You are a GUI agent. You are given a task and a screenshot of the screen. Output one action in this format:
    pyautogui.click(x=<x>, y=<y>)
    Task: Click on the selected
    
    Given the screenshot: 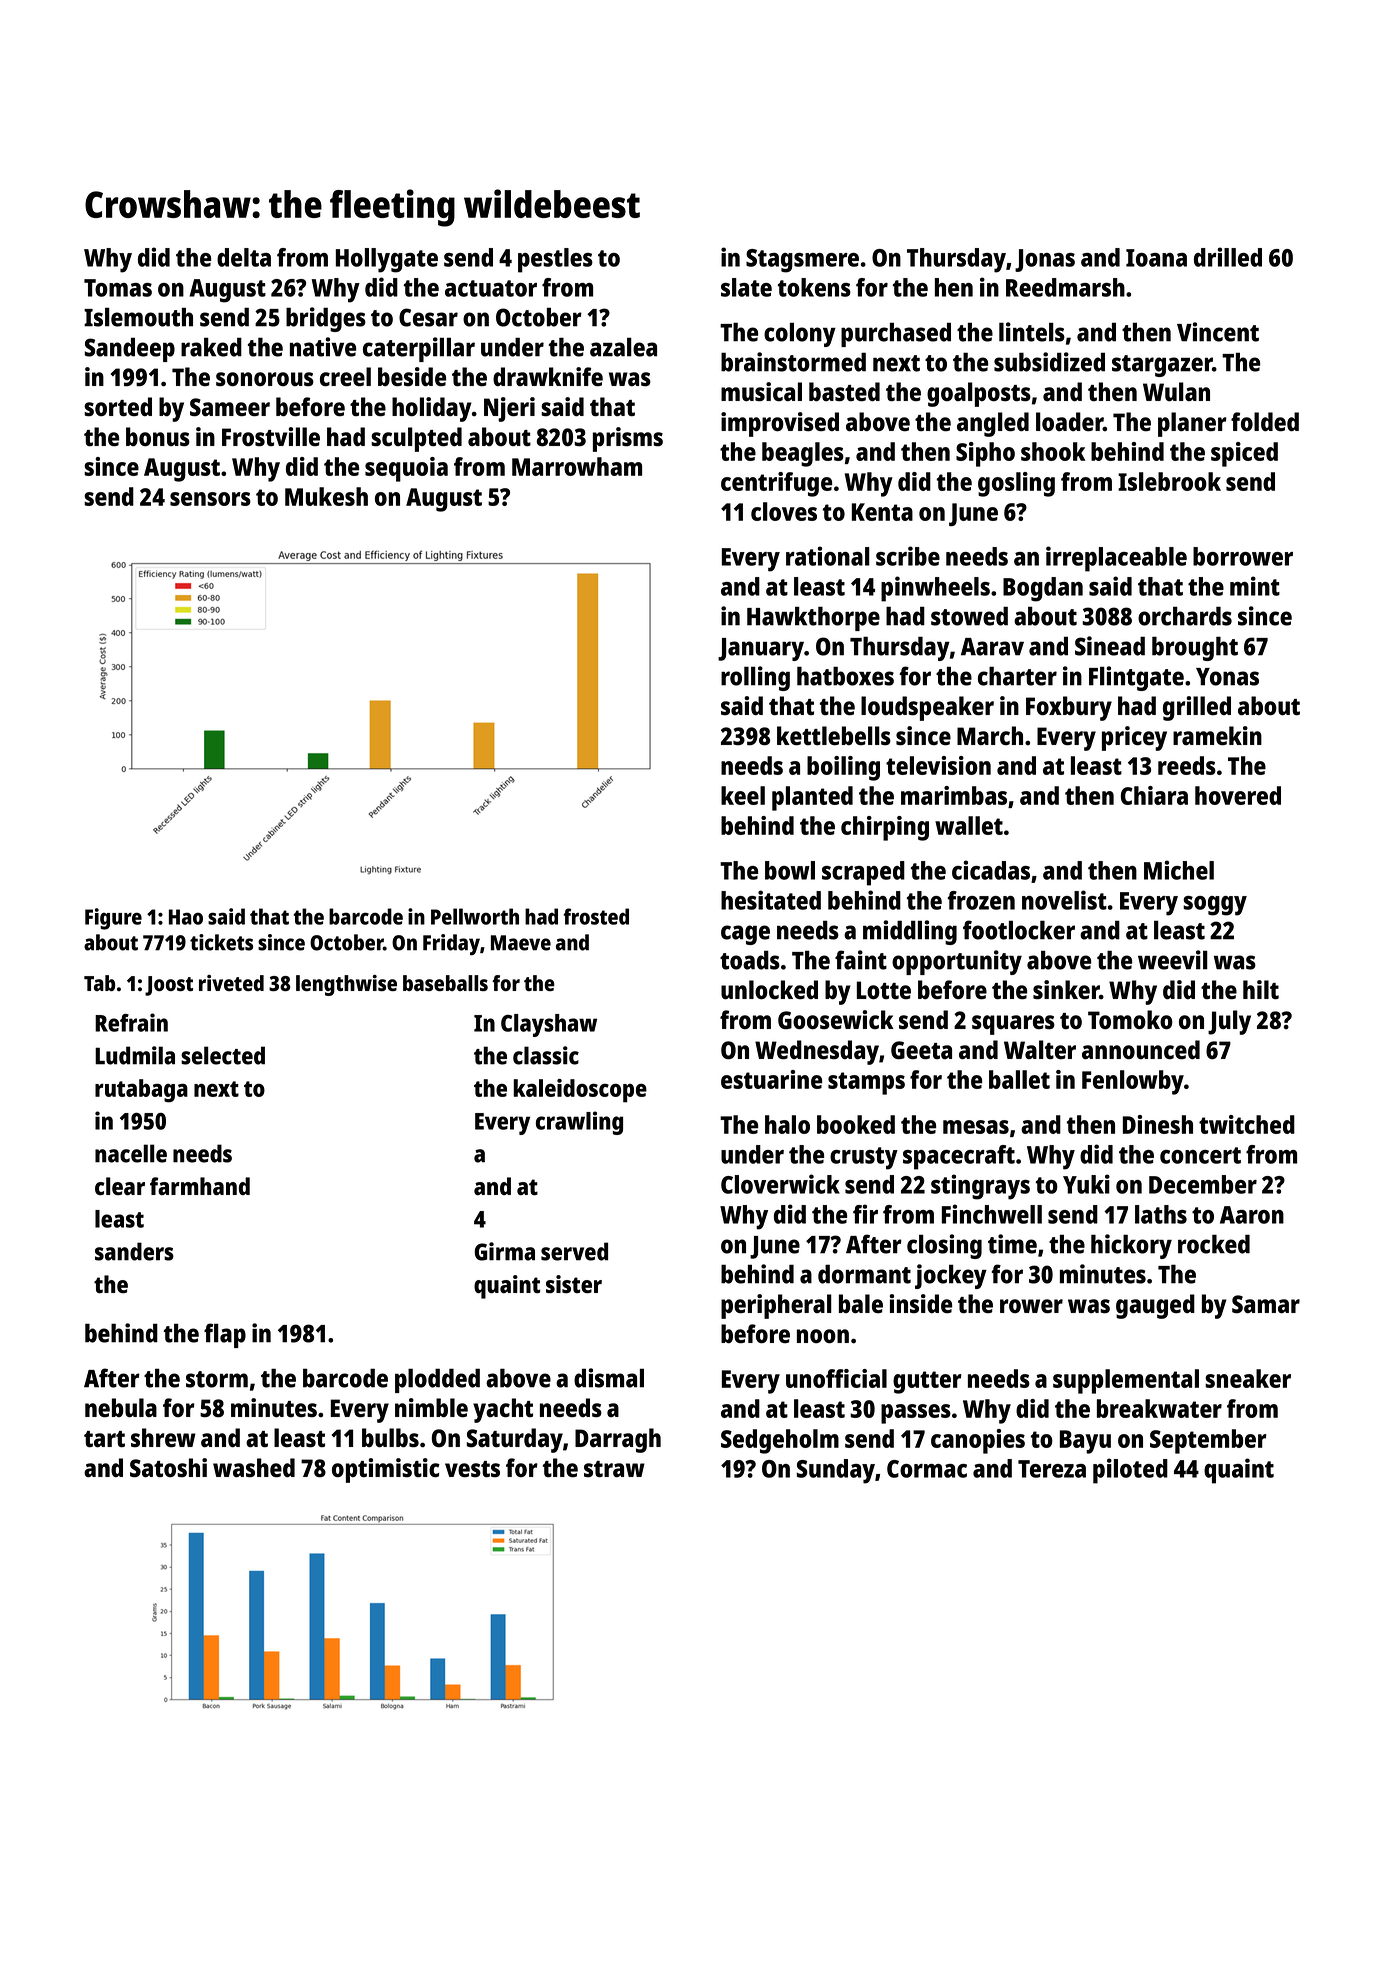 What is the action you would take?
    pyautogui.click(x=223, y=1055)
